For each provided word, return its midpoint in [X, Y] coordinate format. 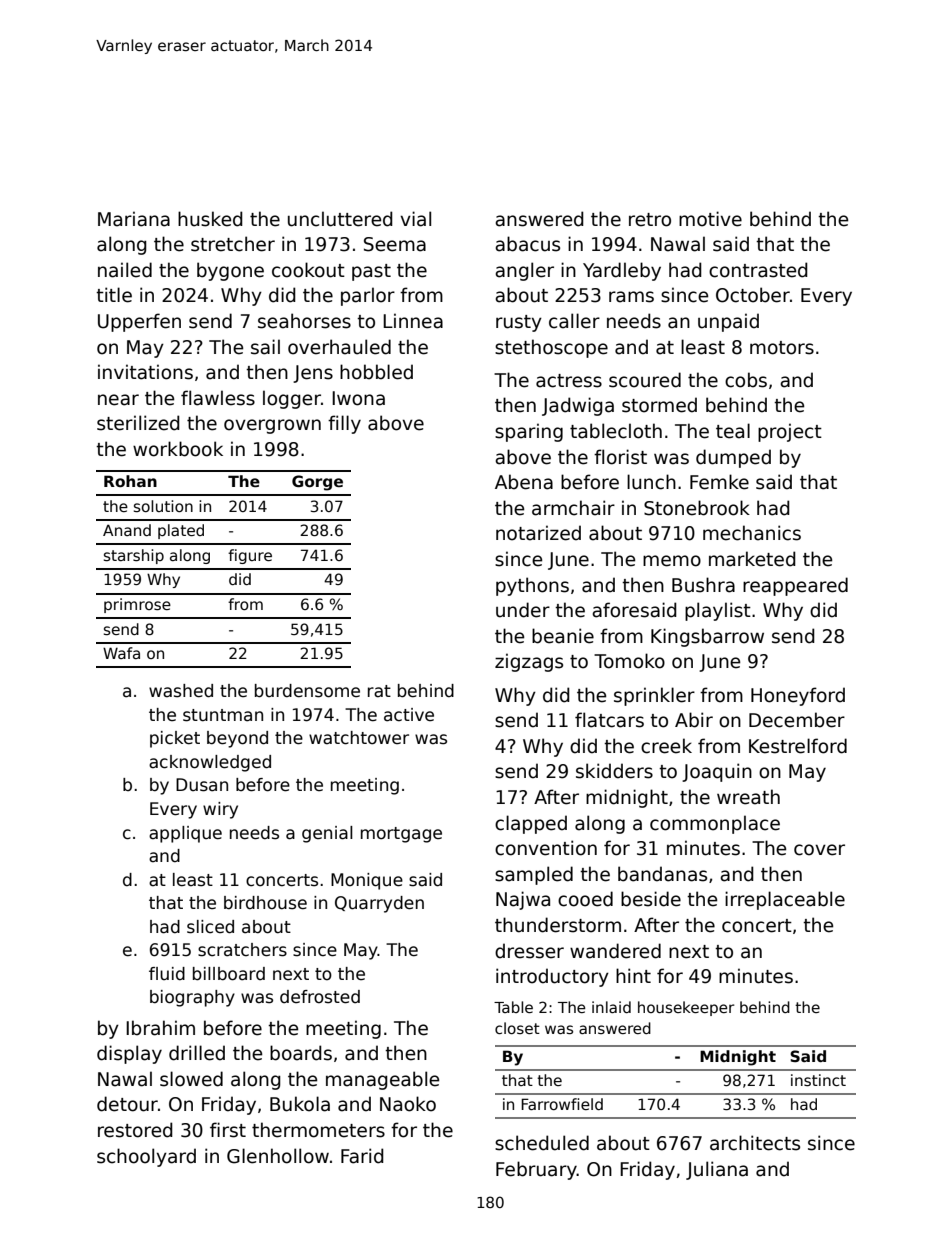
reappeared [795, 586]
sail [265, 347]
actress [569, 381]
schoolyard [146, 1157]
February [536, 1170]
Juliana [717, 1170]
